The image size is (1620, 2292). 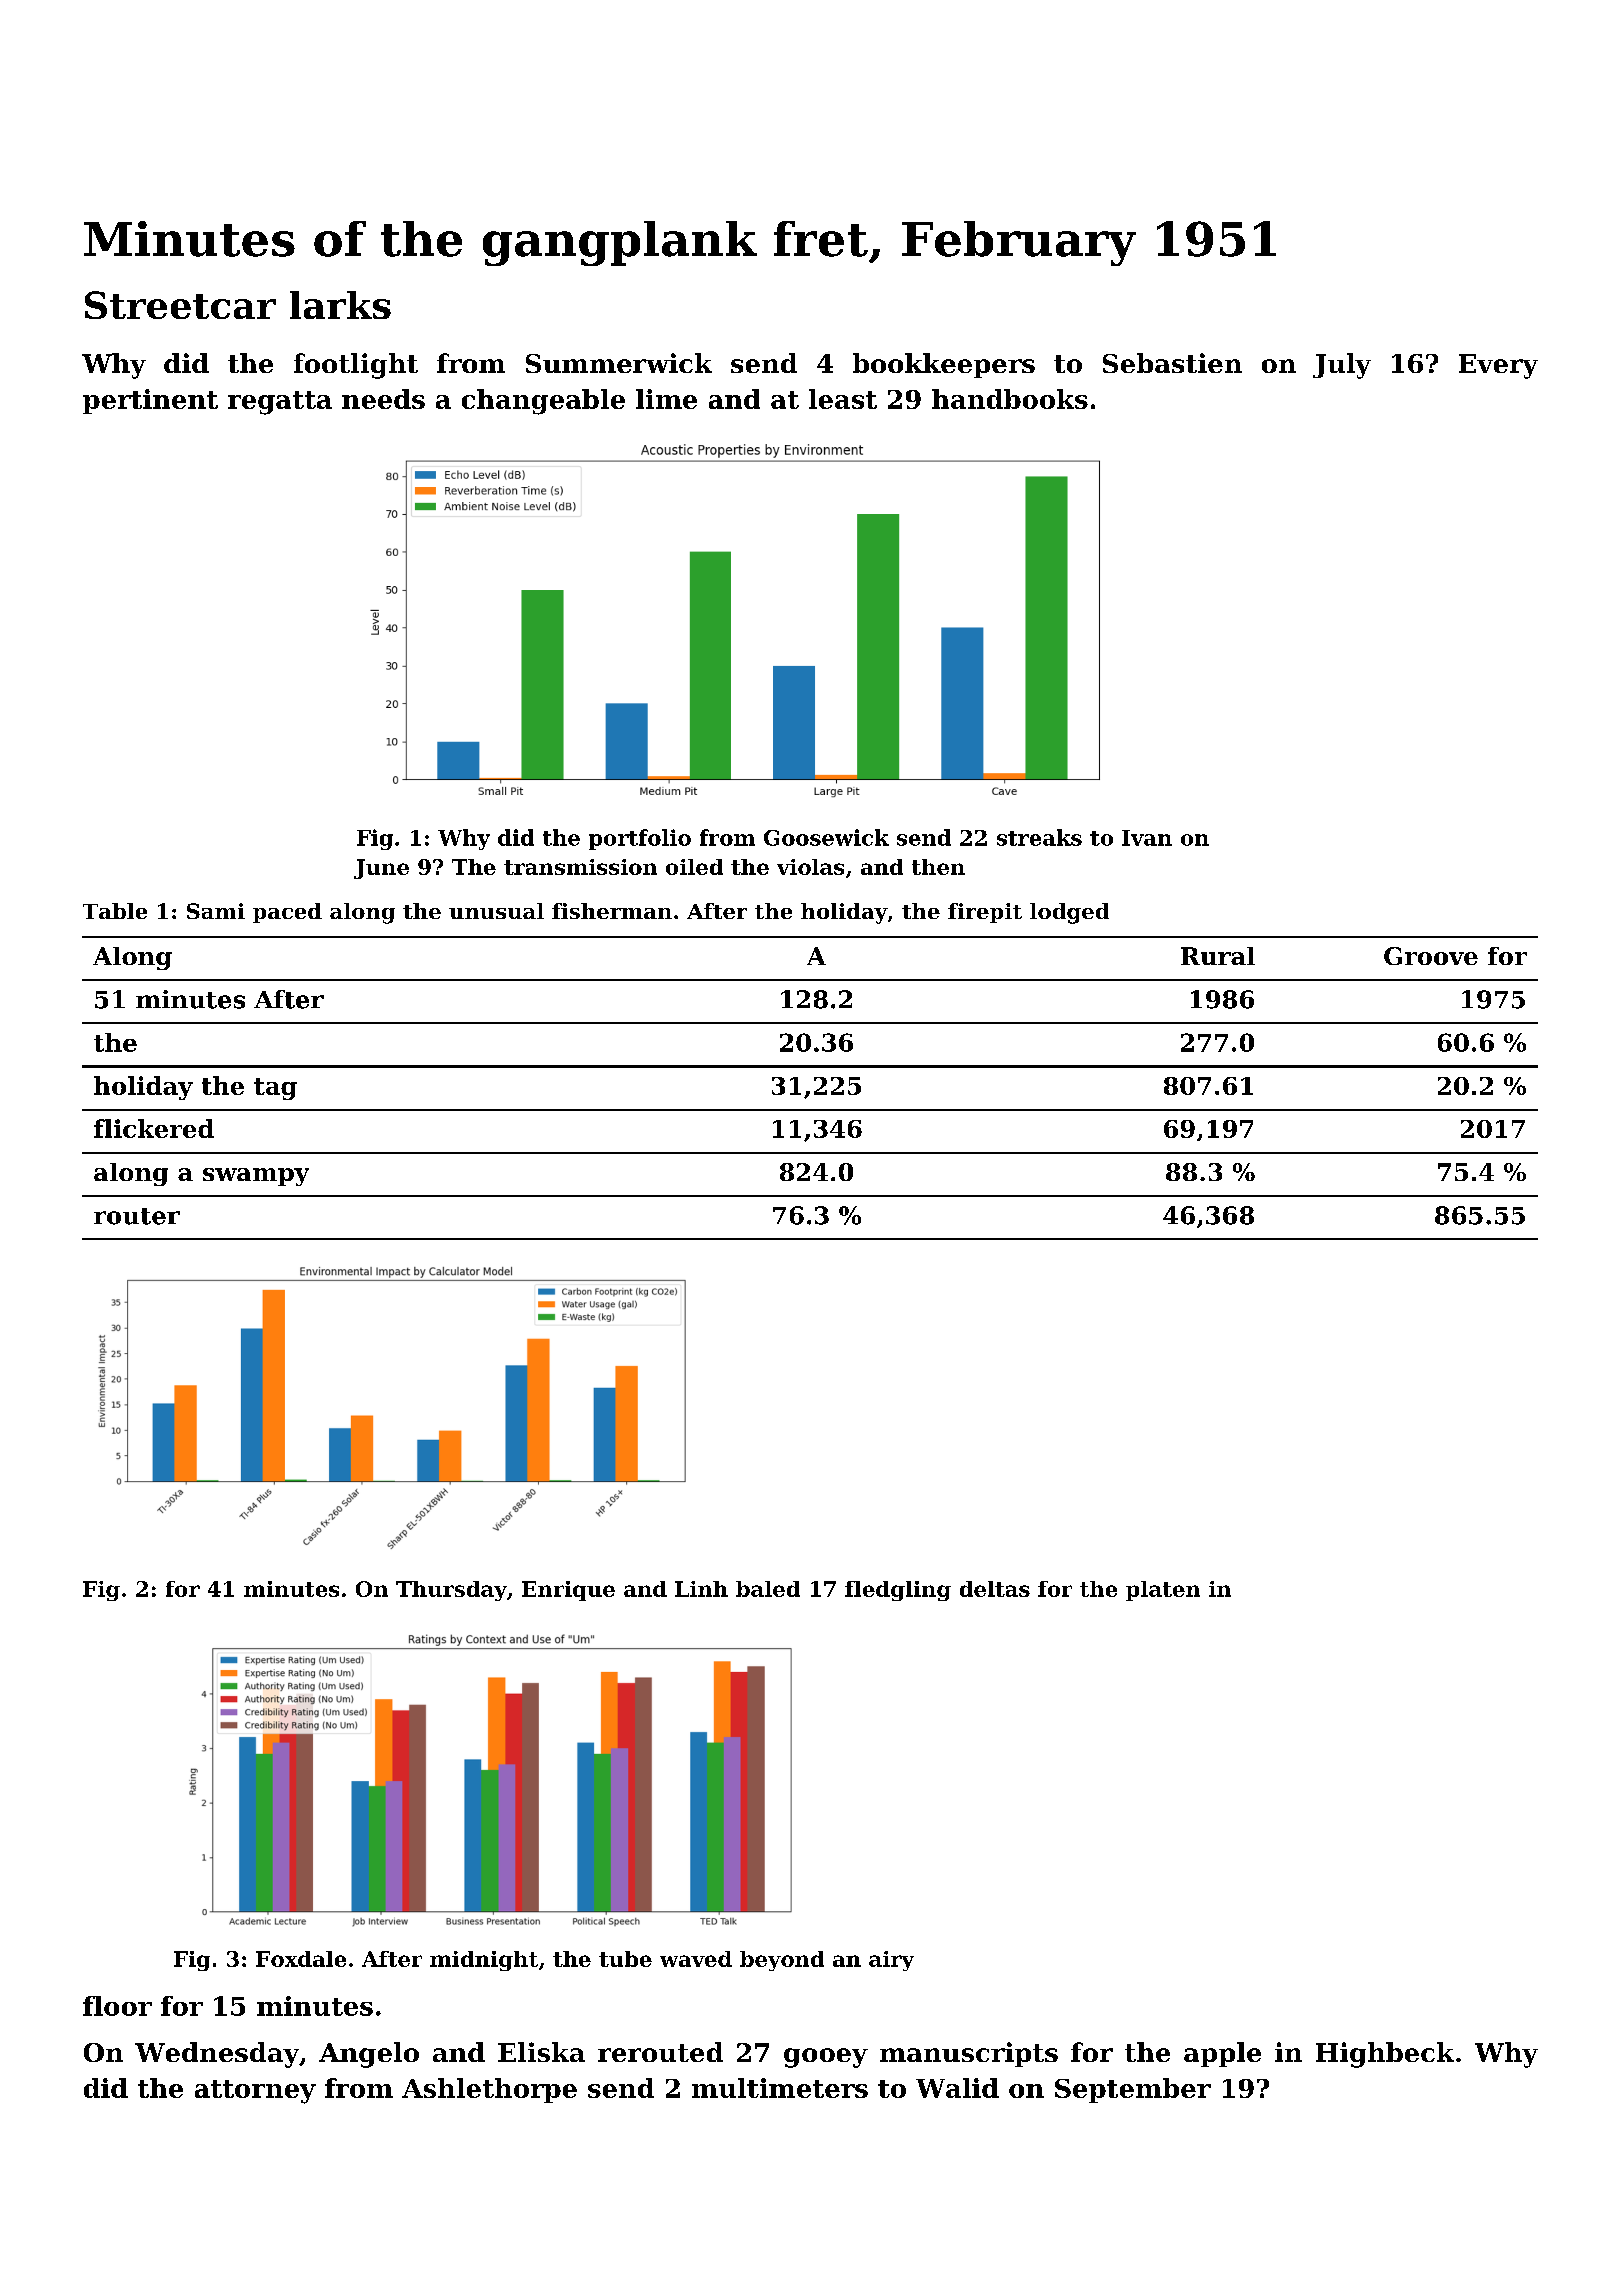 I want to click on rerouted, so click(x=660, y=2052).
